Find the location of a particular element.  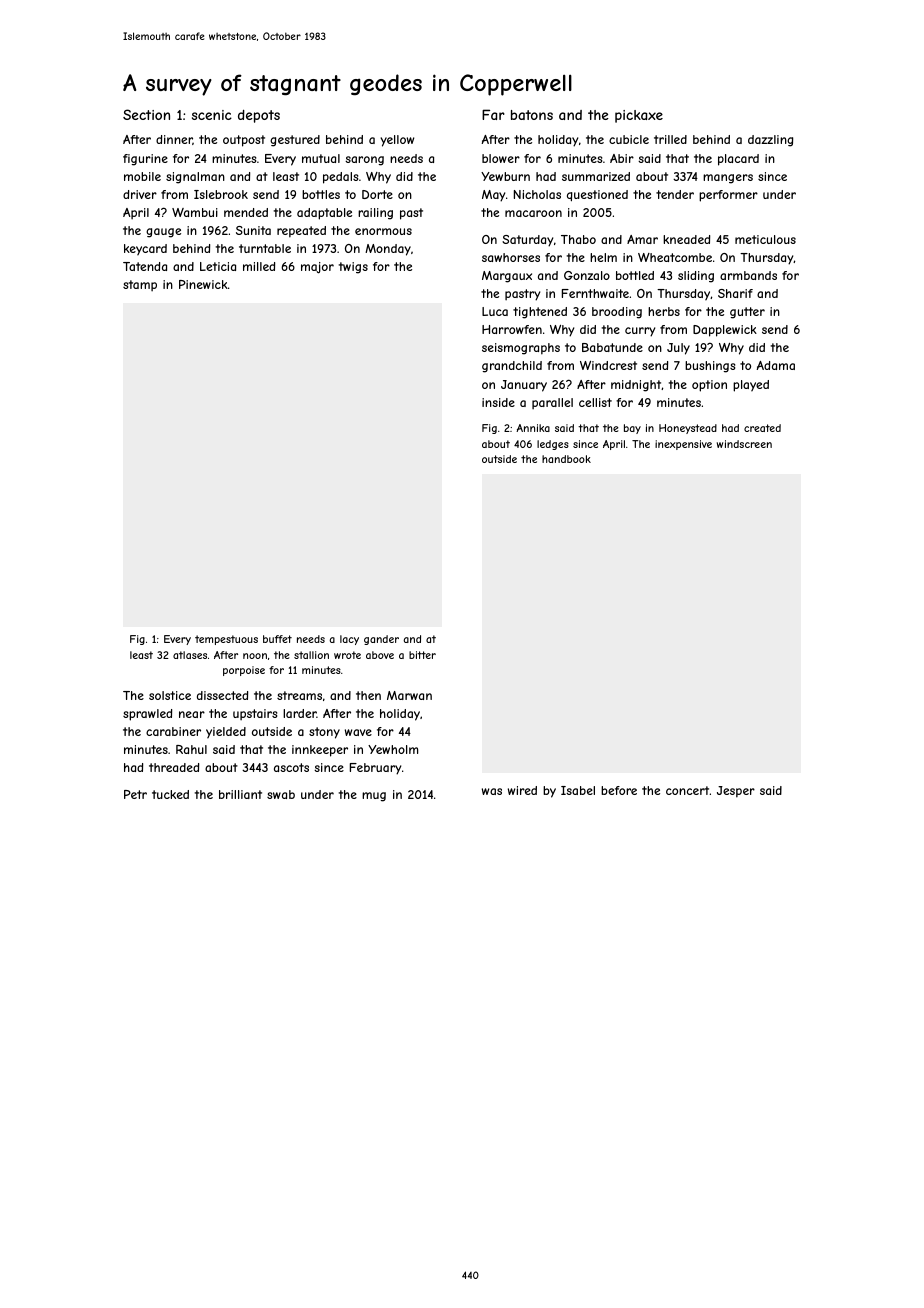

Jesper is located at coordinates (736, 792).
